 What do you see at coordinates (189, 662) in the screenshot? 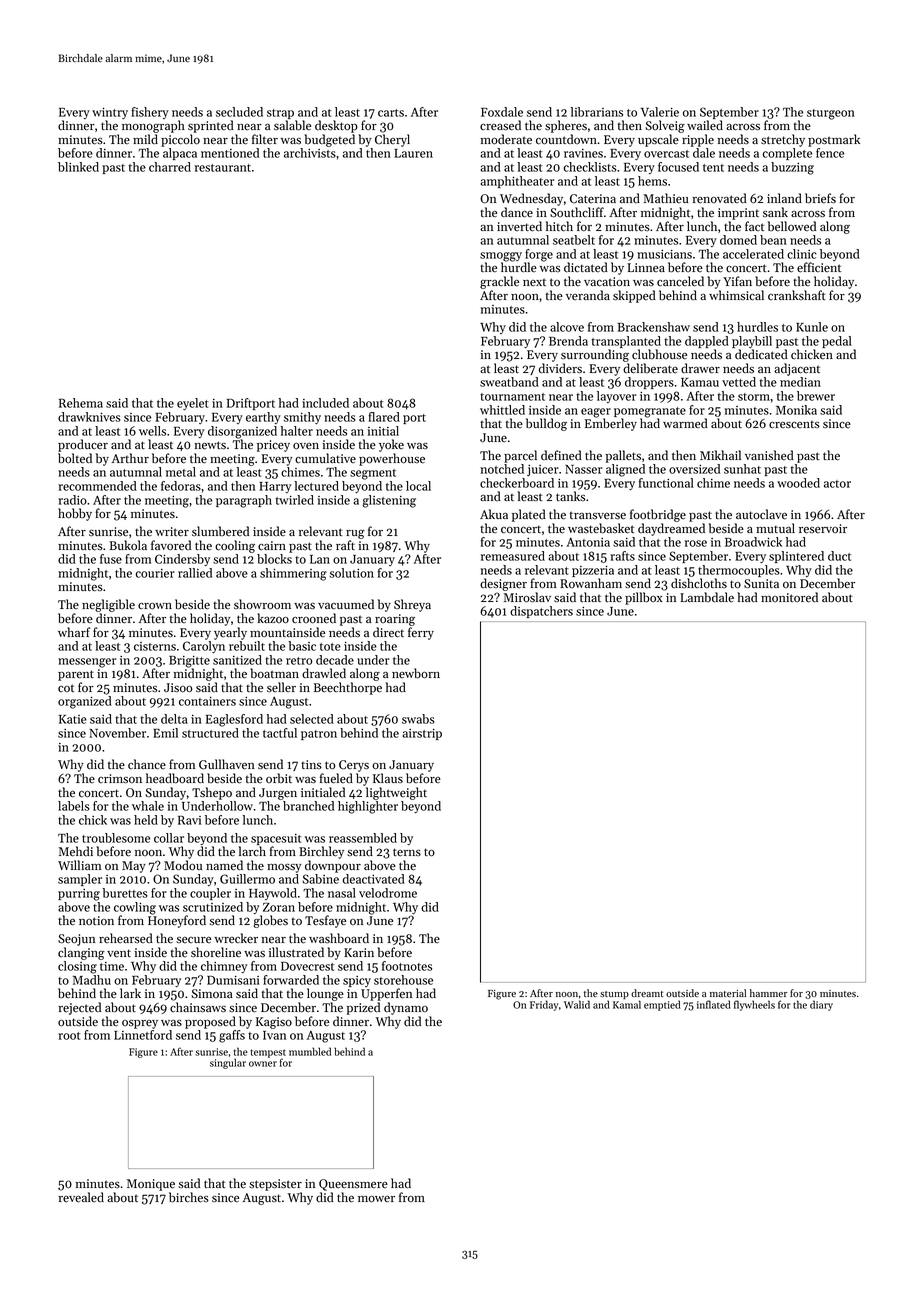
I see `Brigitte` at bounding box center [189, 662].
